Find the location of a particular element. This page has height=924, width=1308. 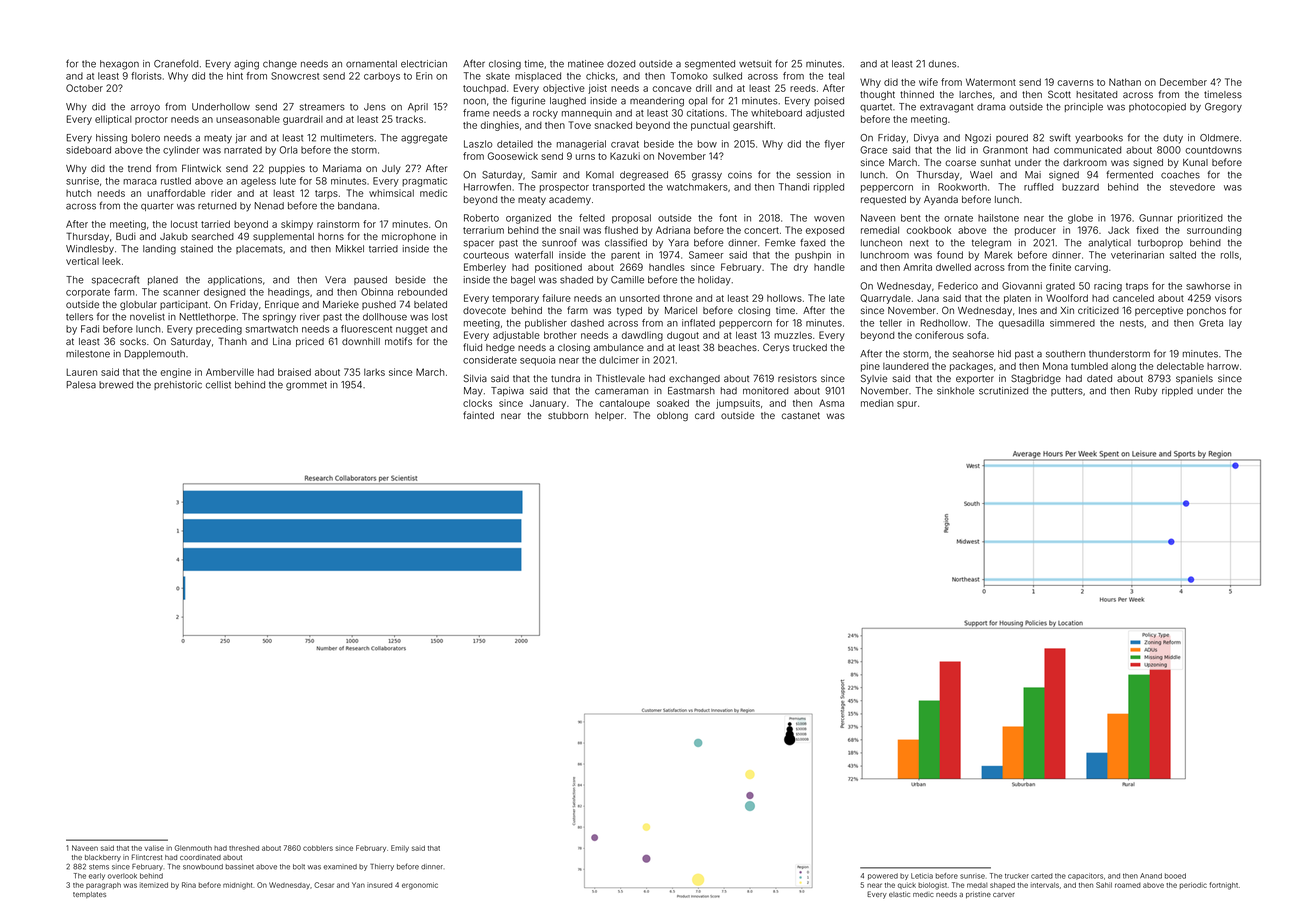

median is located at coordinates (877, 403).
